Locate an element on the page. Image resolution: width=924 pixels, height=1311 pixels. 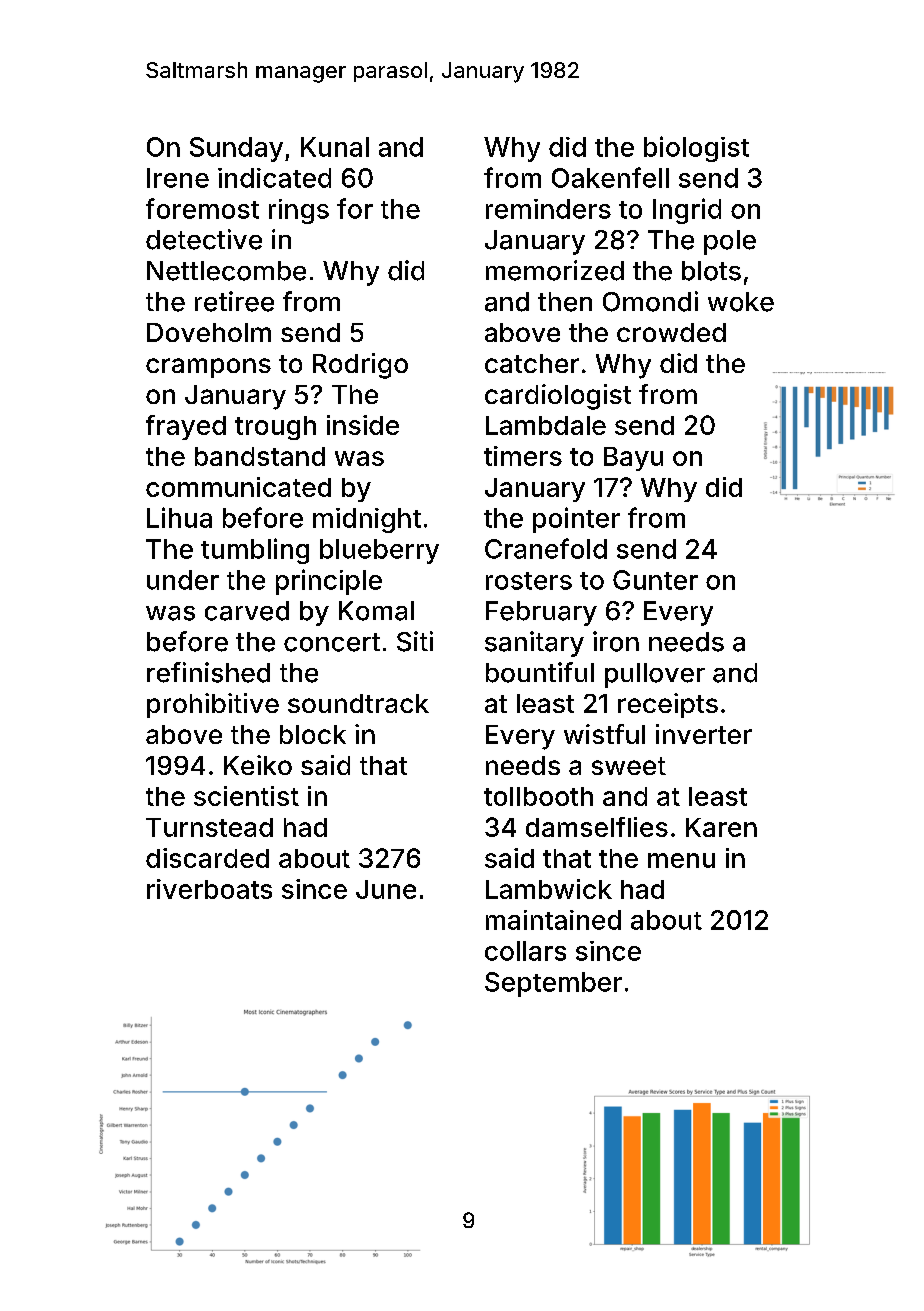
riverboats is located at coordinates (209, 889).
